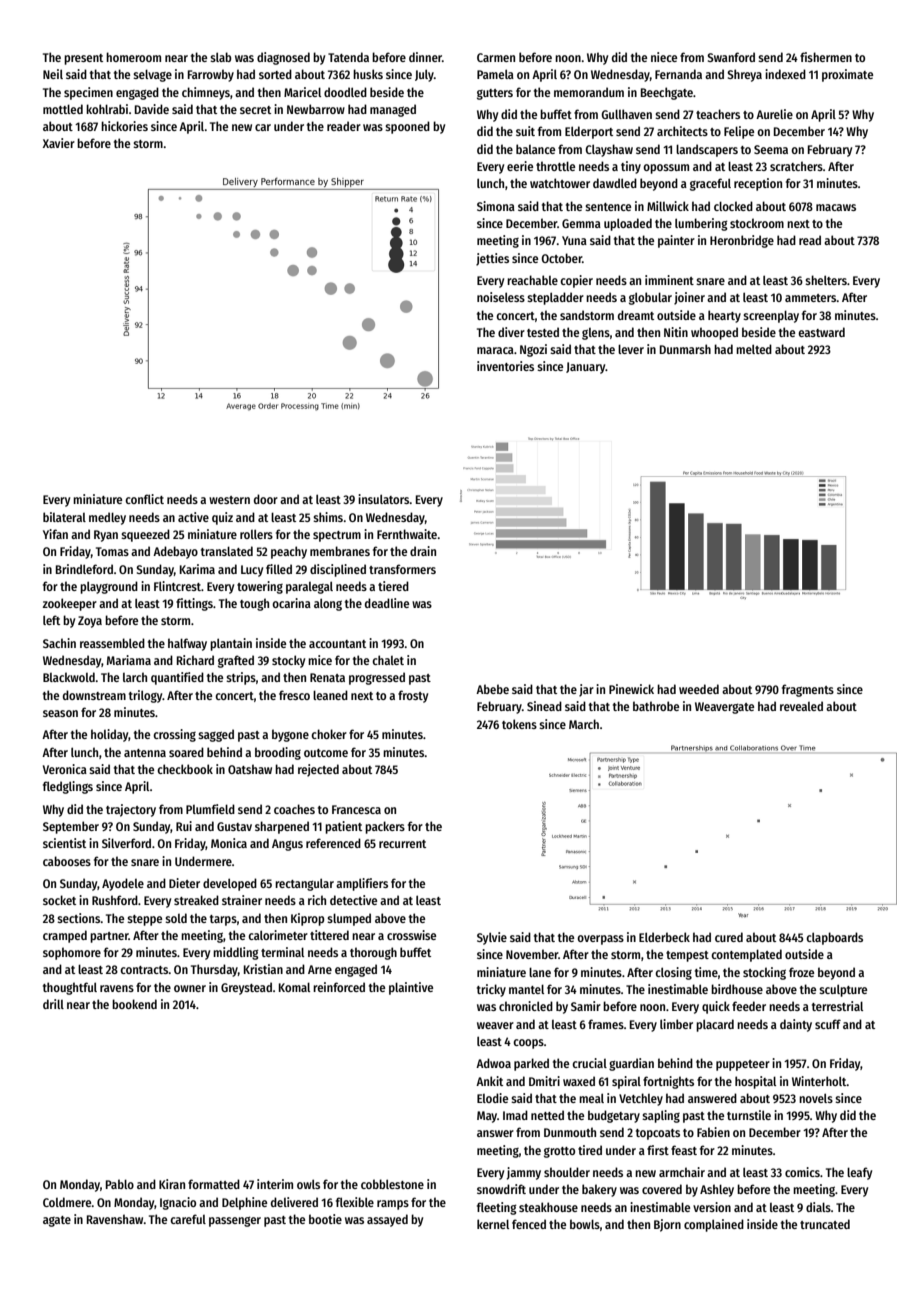  I want to click on clapboards, so click(834, 938).
